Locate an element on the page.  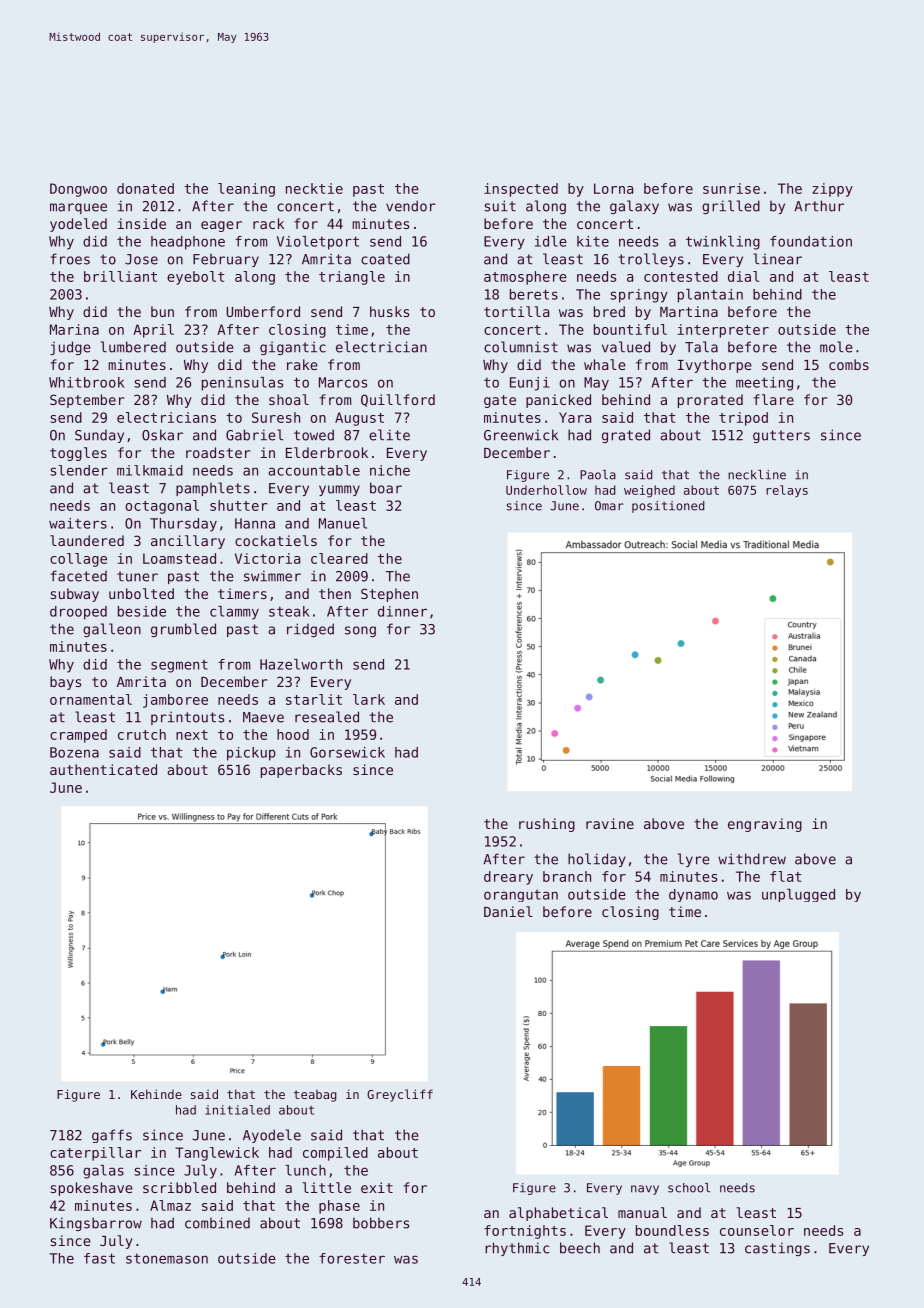
navy is located at coordinates (645, 1190).
